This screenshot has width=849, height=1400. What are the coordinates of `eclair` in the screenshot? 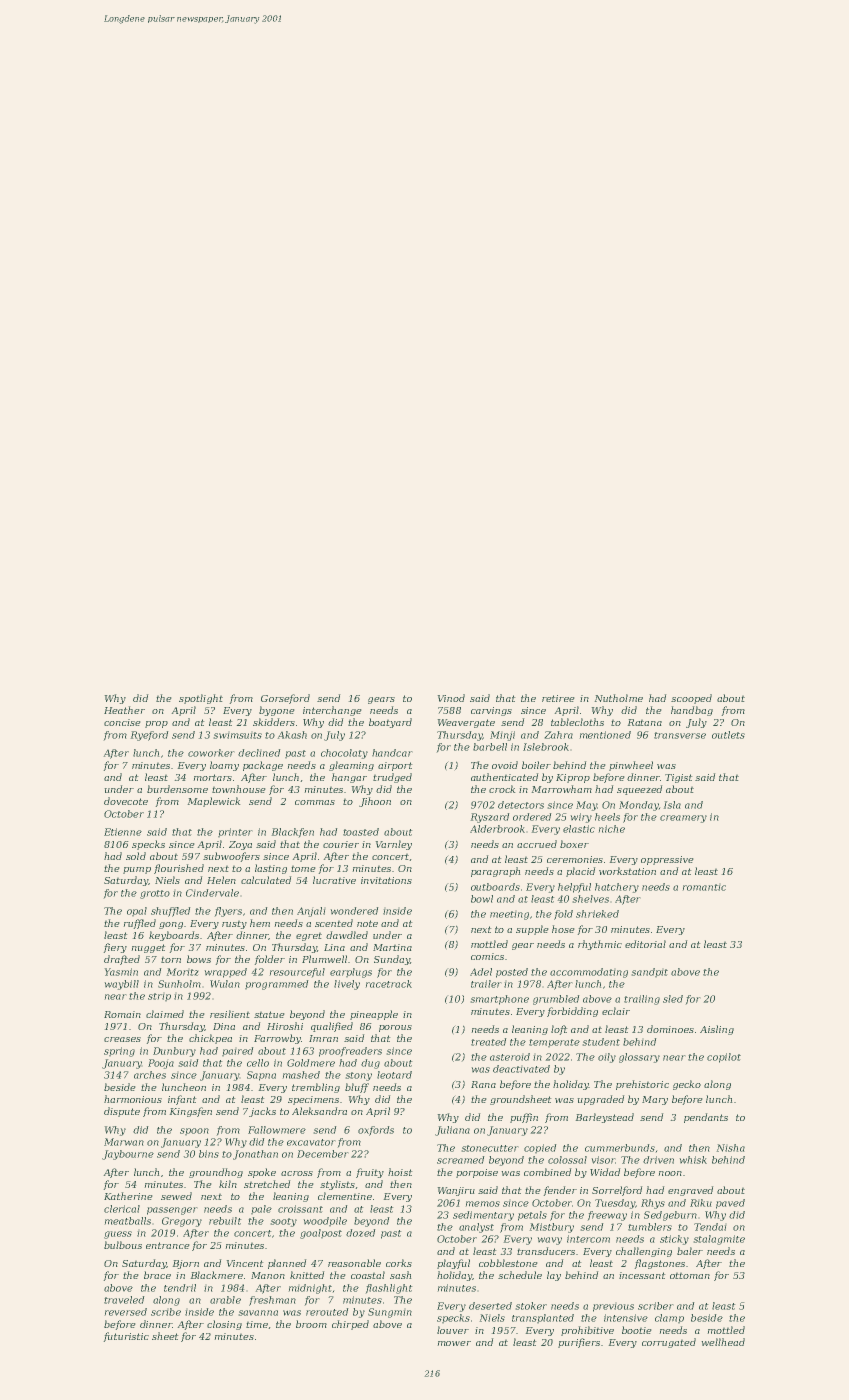 It's located at (616, 1011).
